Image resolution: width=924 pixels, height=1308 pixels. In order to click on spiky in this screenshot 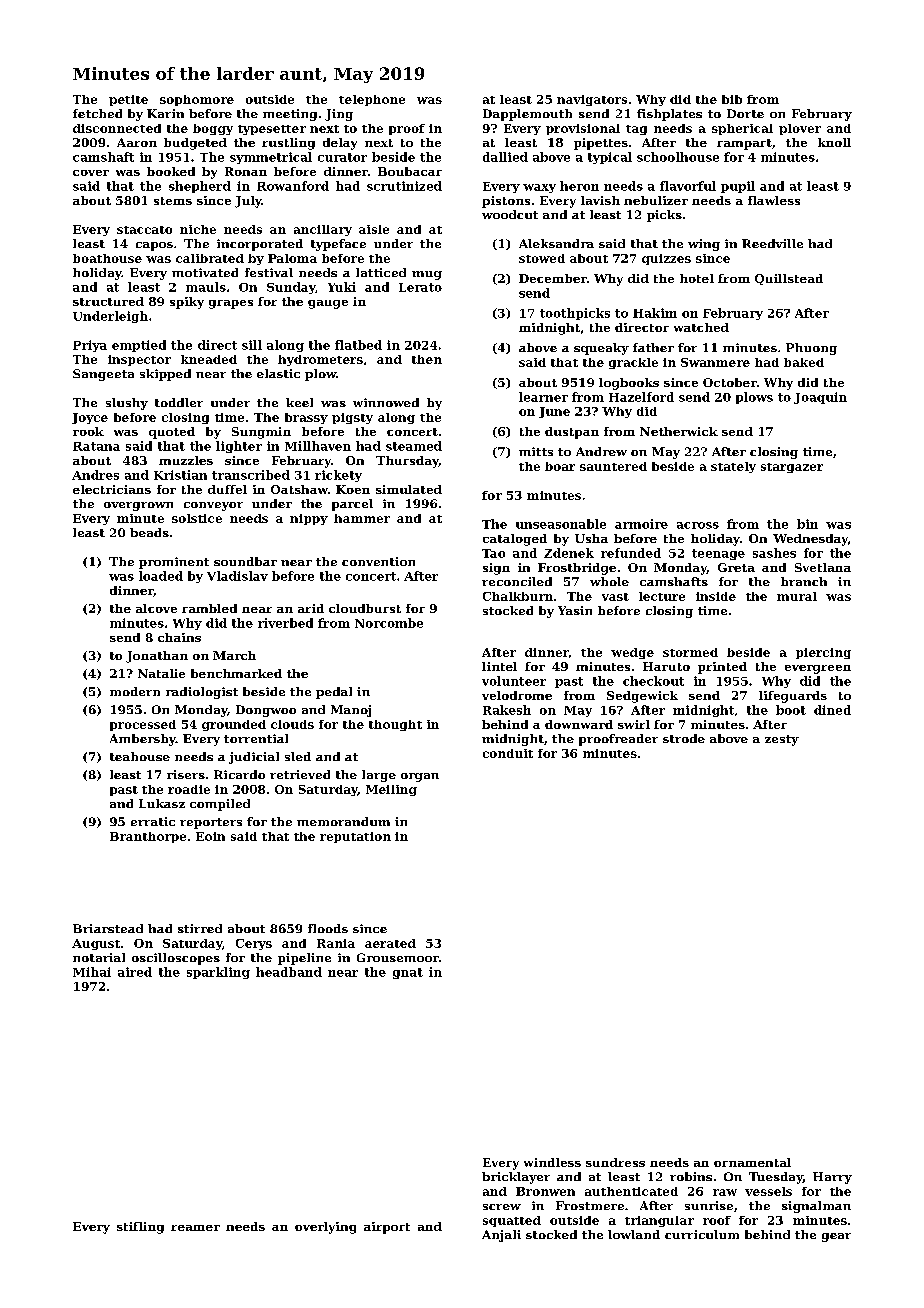, I will do `click(187, 303)`.
